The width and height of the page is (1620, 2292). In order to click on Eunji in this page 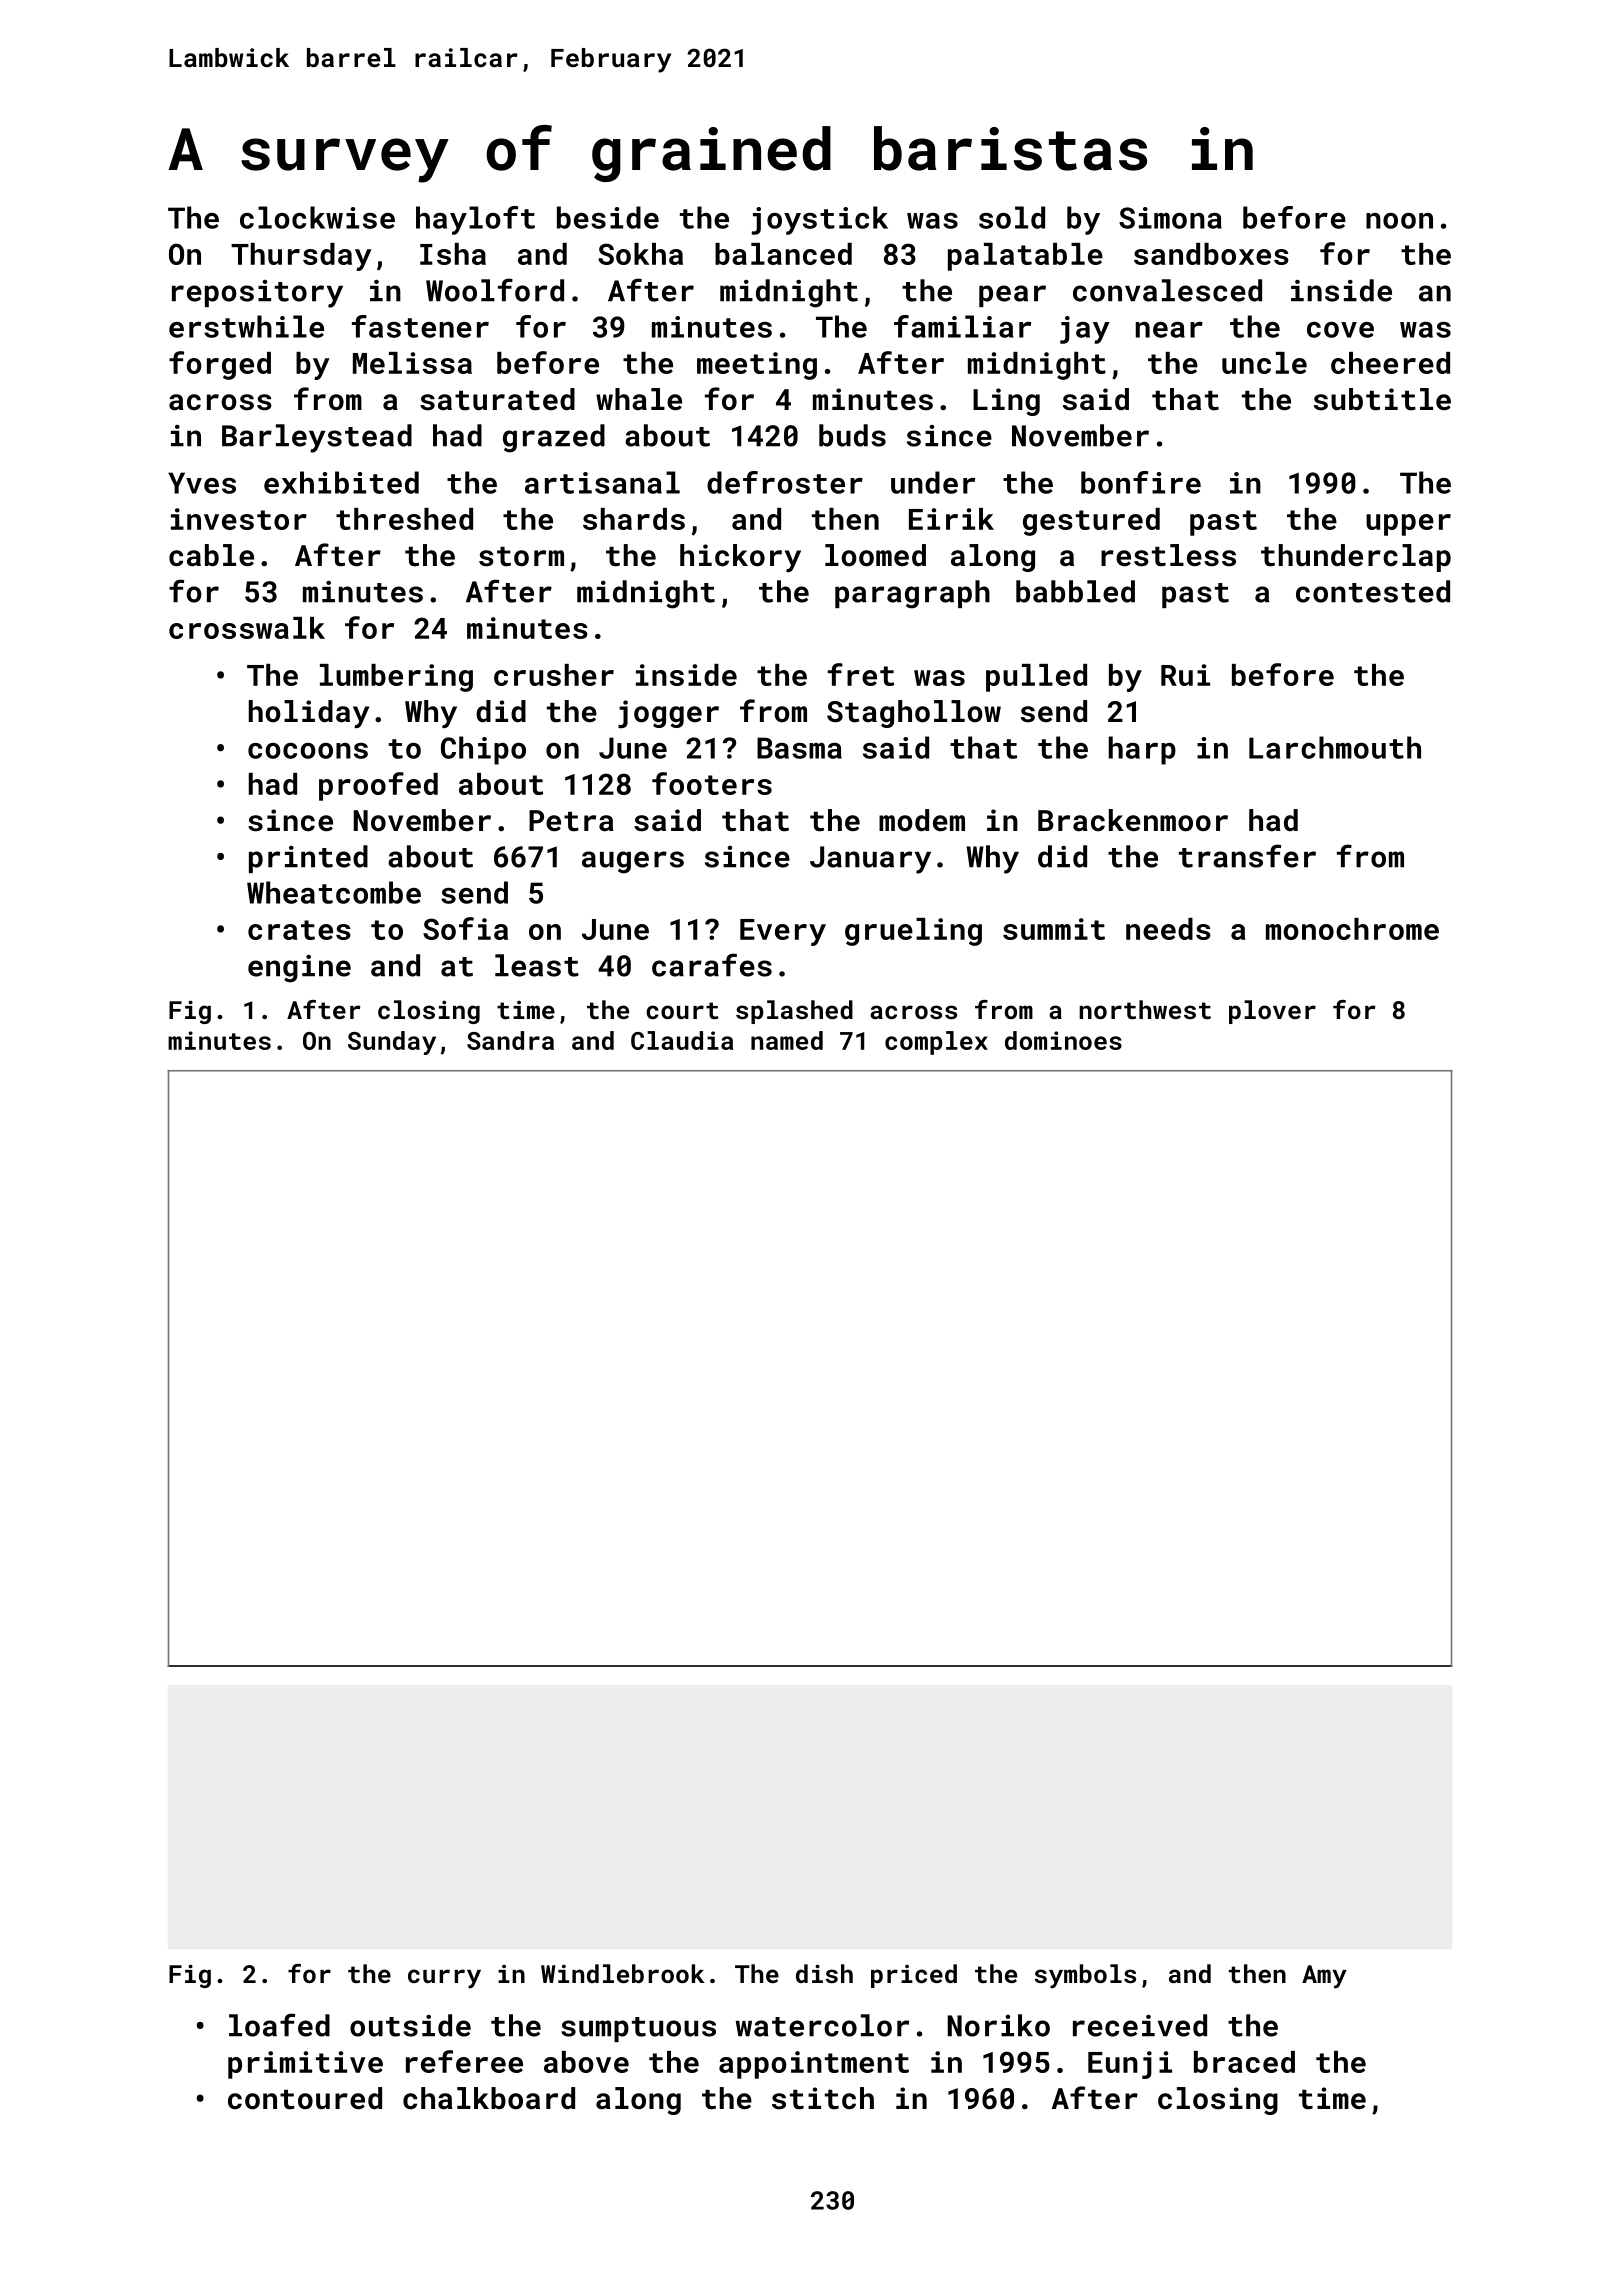, I will do `click(1130, 2065)`.
